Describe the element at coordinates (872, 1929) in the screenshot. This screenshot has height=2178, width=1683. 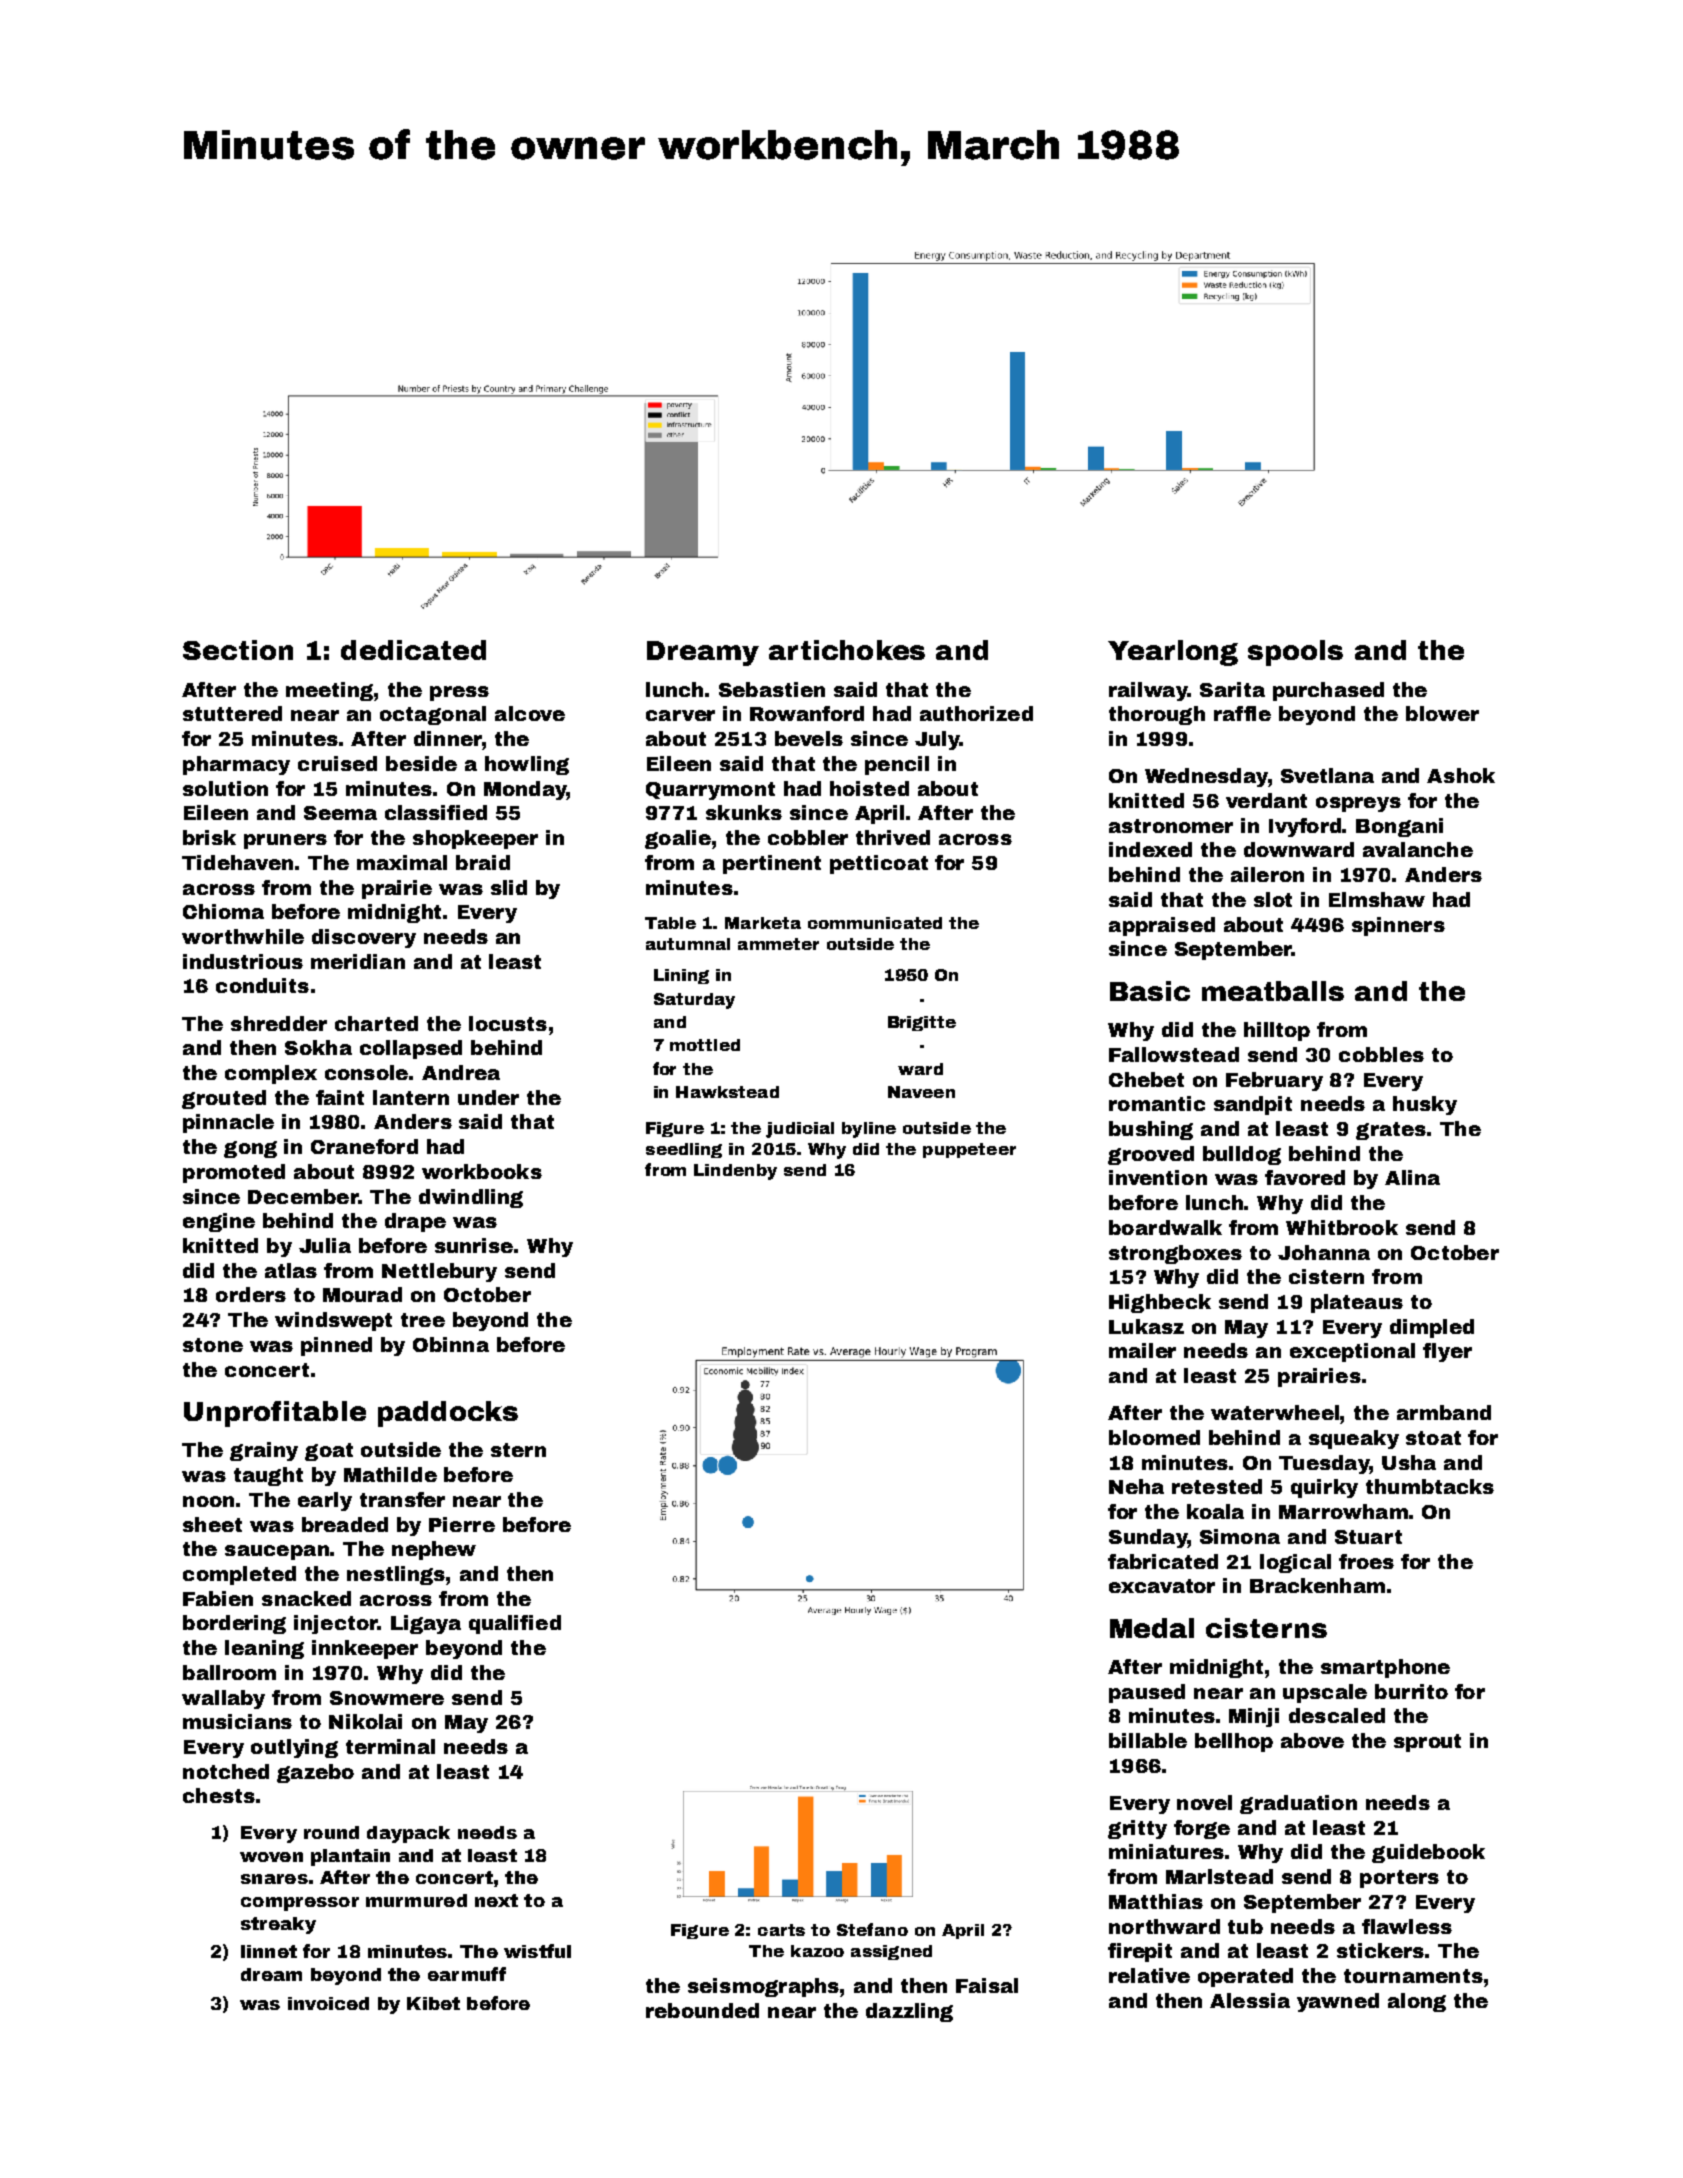
I see `Stefano` at that location.
